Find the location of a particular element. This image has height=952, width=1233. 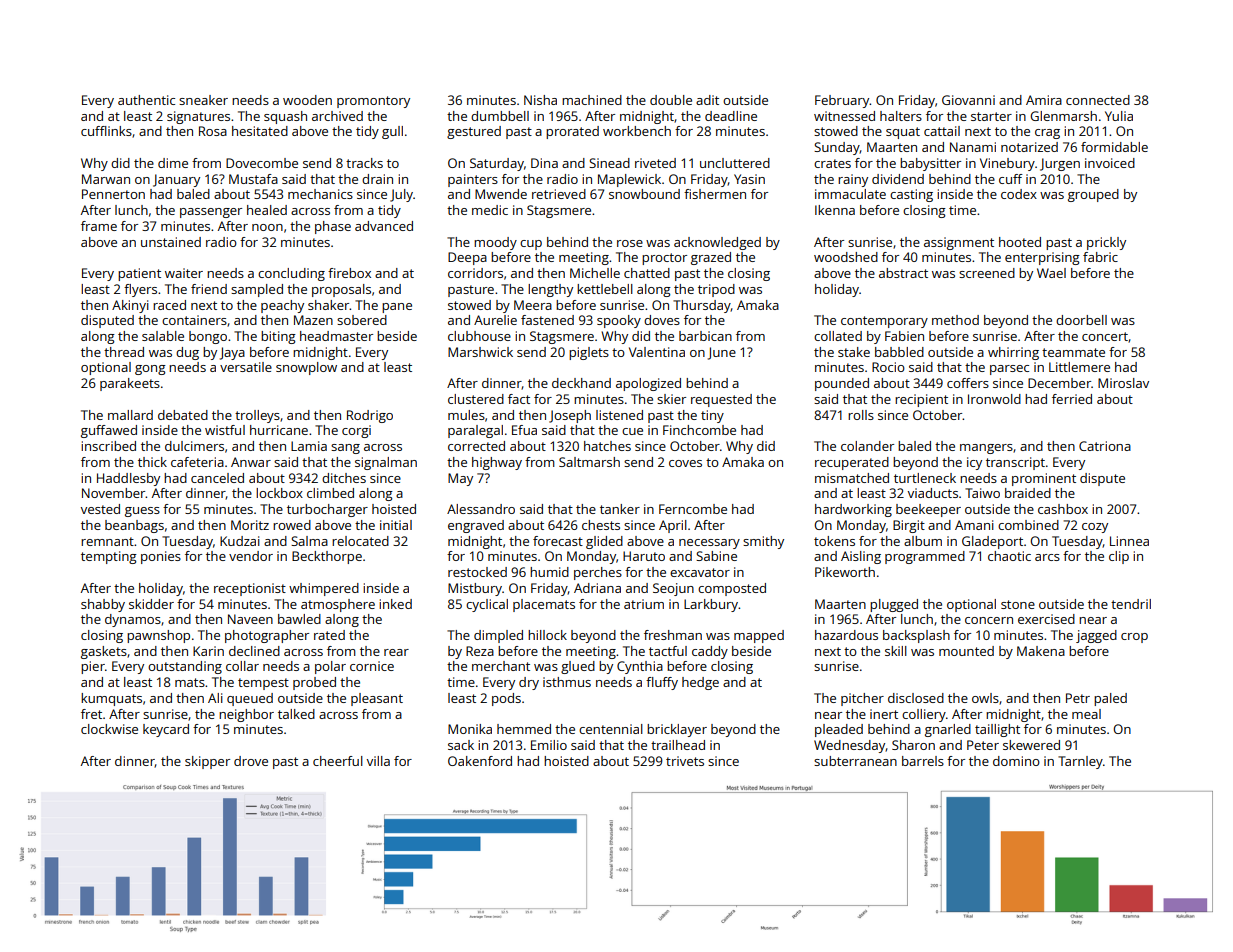

lengthy is located at coordinates (550, 290).
